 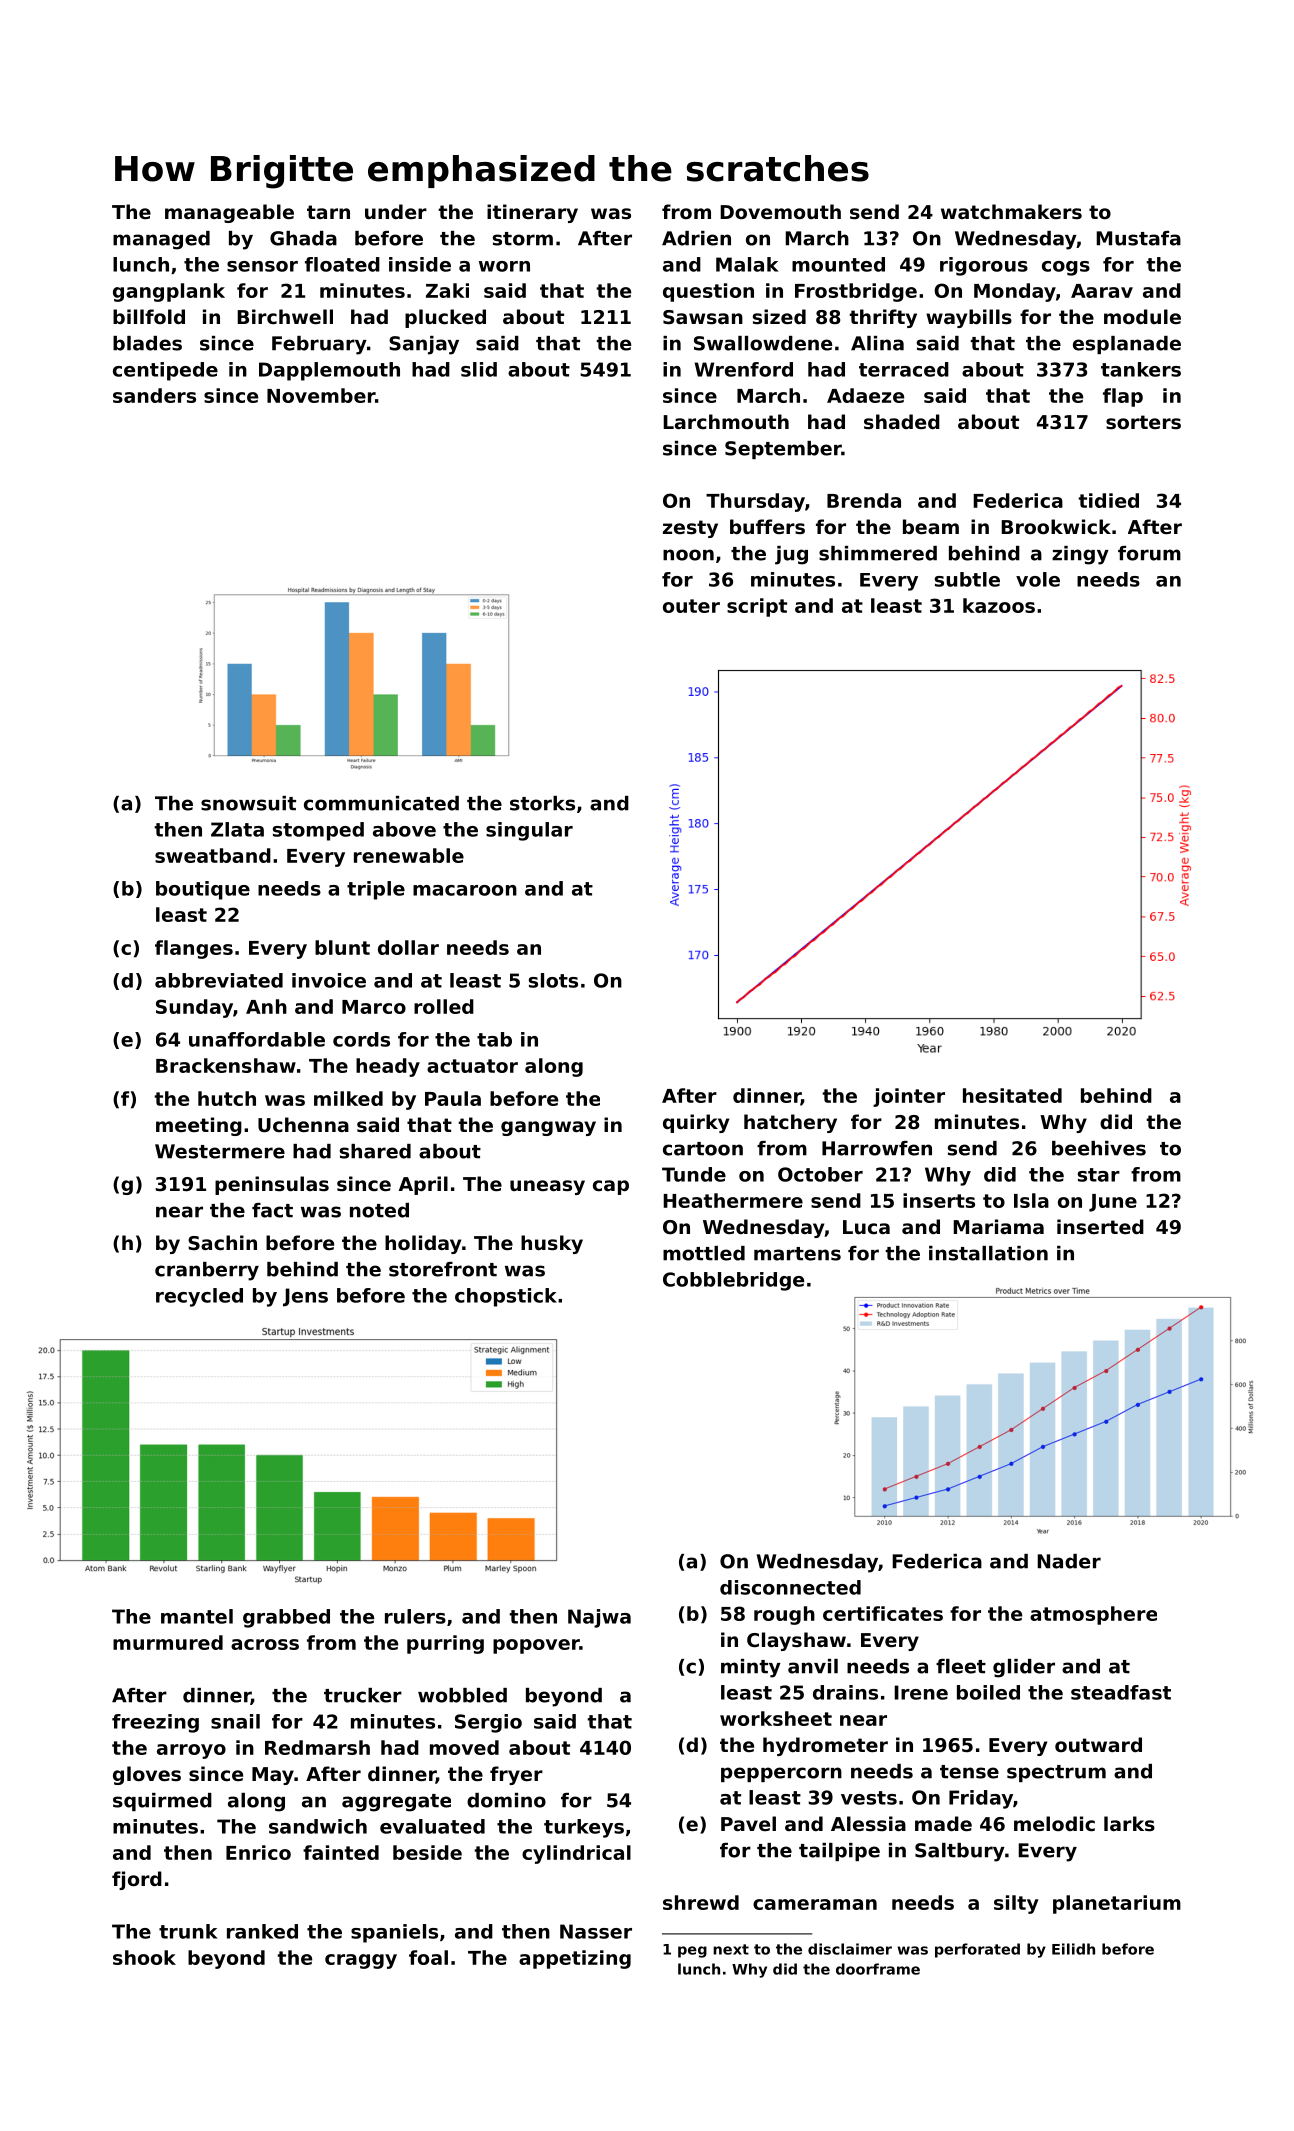 I want to click on mantel, so click(x=197, y=1616).
